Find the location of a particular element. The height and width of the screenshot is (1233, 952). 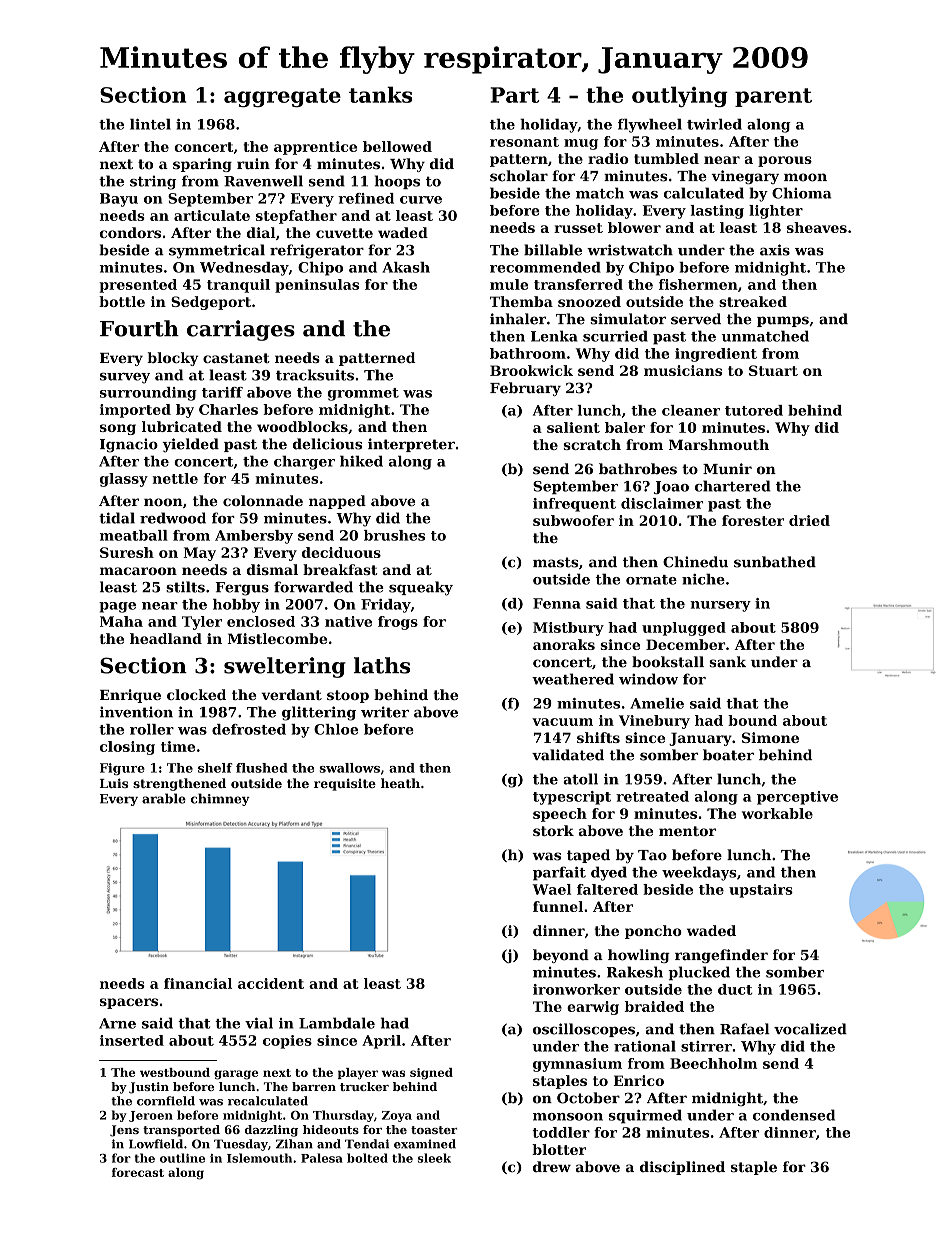

mentor is located at coordinates (687, 831).
